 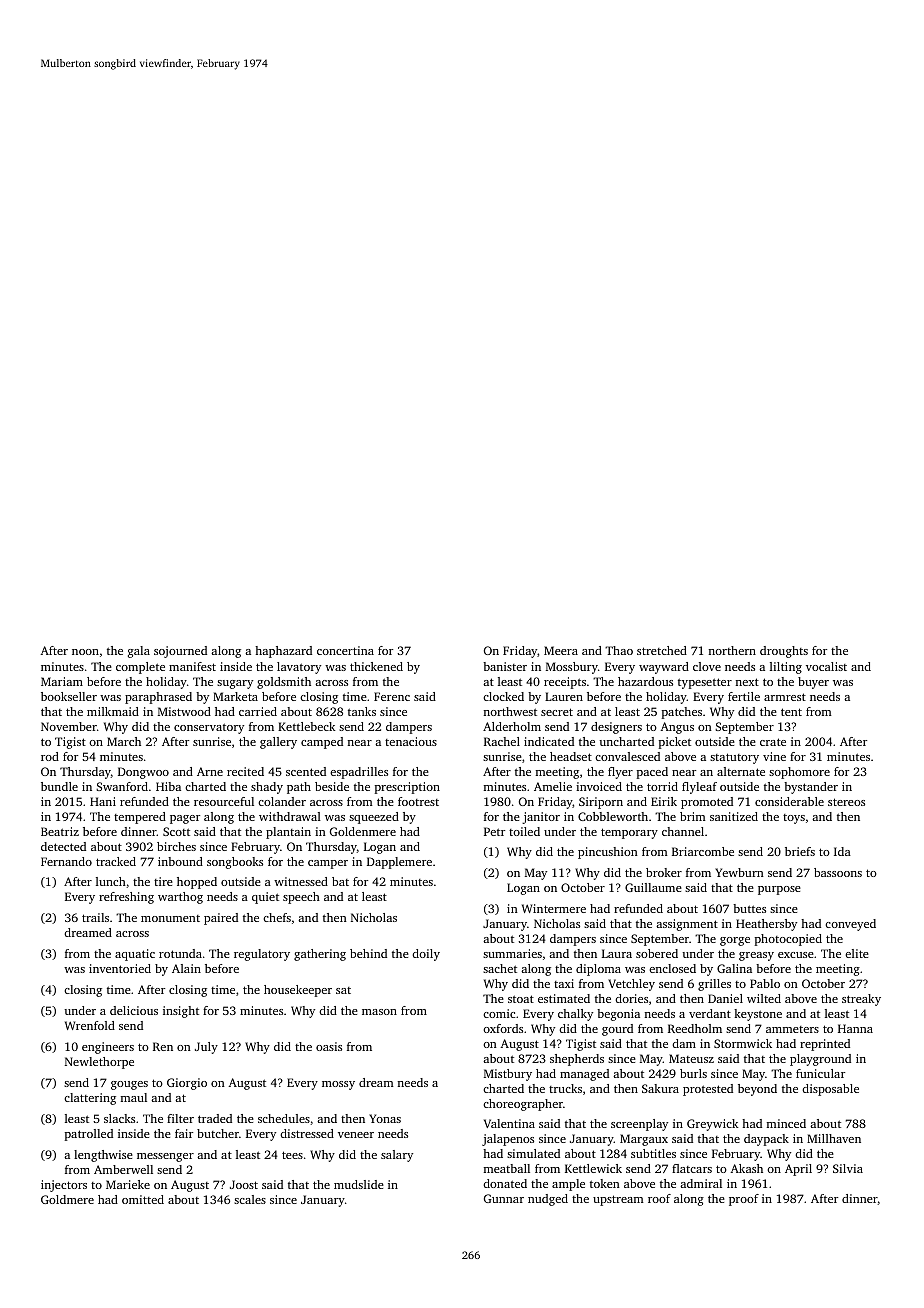 I want to click on concertina, so click(x=345, y=650).
